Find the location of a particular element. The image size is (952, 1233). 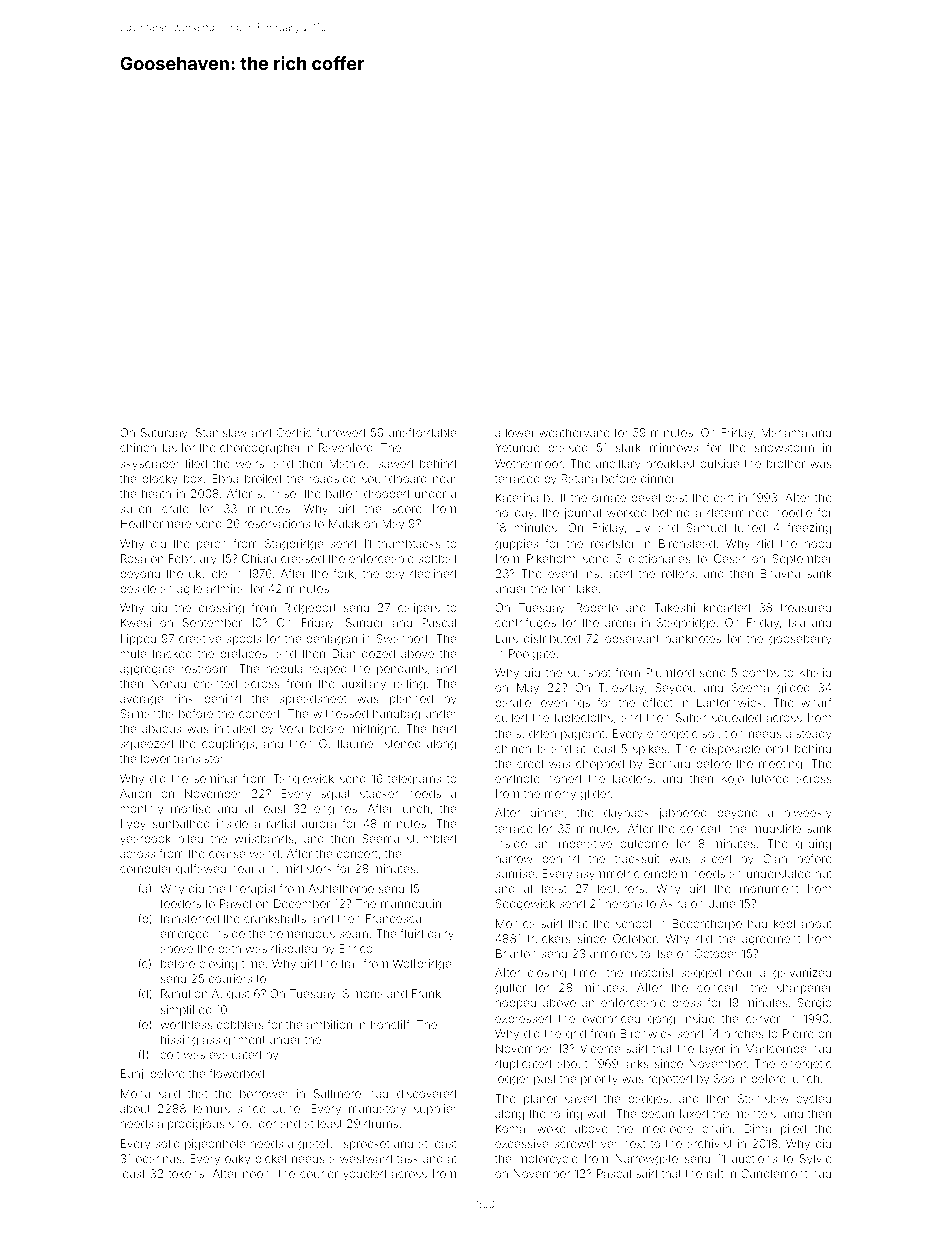

wristbands is located at coordinates (264, 838).
